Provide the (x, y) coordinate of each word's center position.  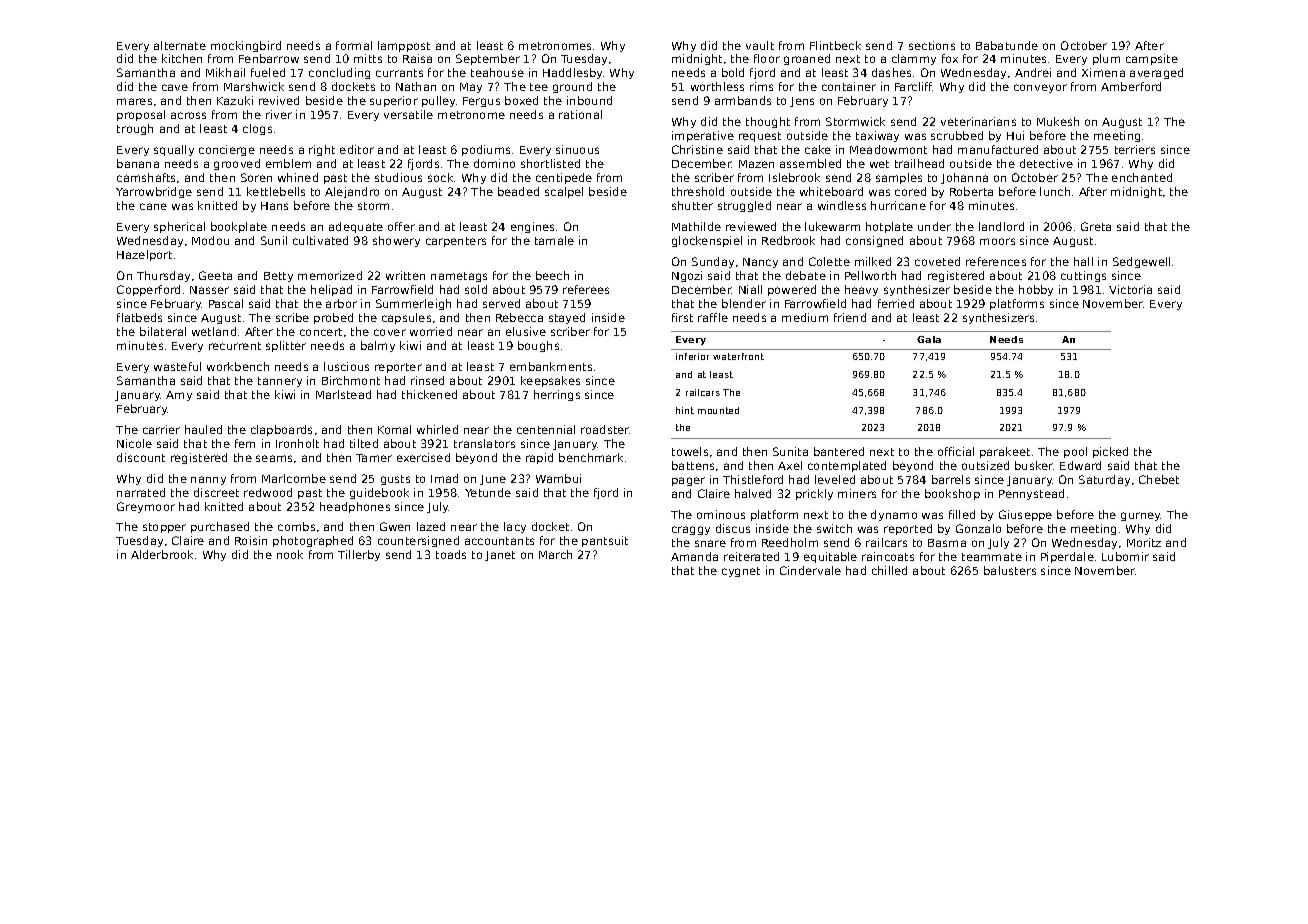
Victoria (1130, 289)
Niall (750, 289)
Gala (929, 339)
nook (290, 554)
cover (390, 332)
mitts (368, 58)
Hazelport (144, 255)
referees (586, 289)
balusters (1010, 570)
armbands (743, 100)
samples (899, 178)
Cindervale (810, 570)
